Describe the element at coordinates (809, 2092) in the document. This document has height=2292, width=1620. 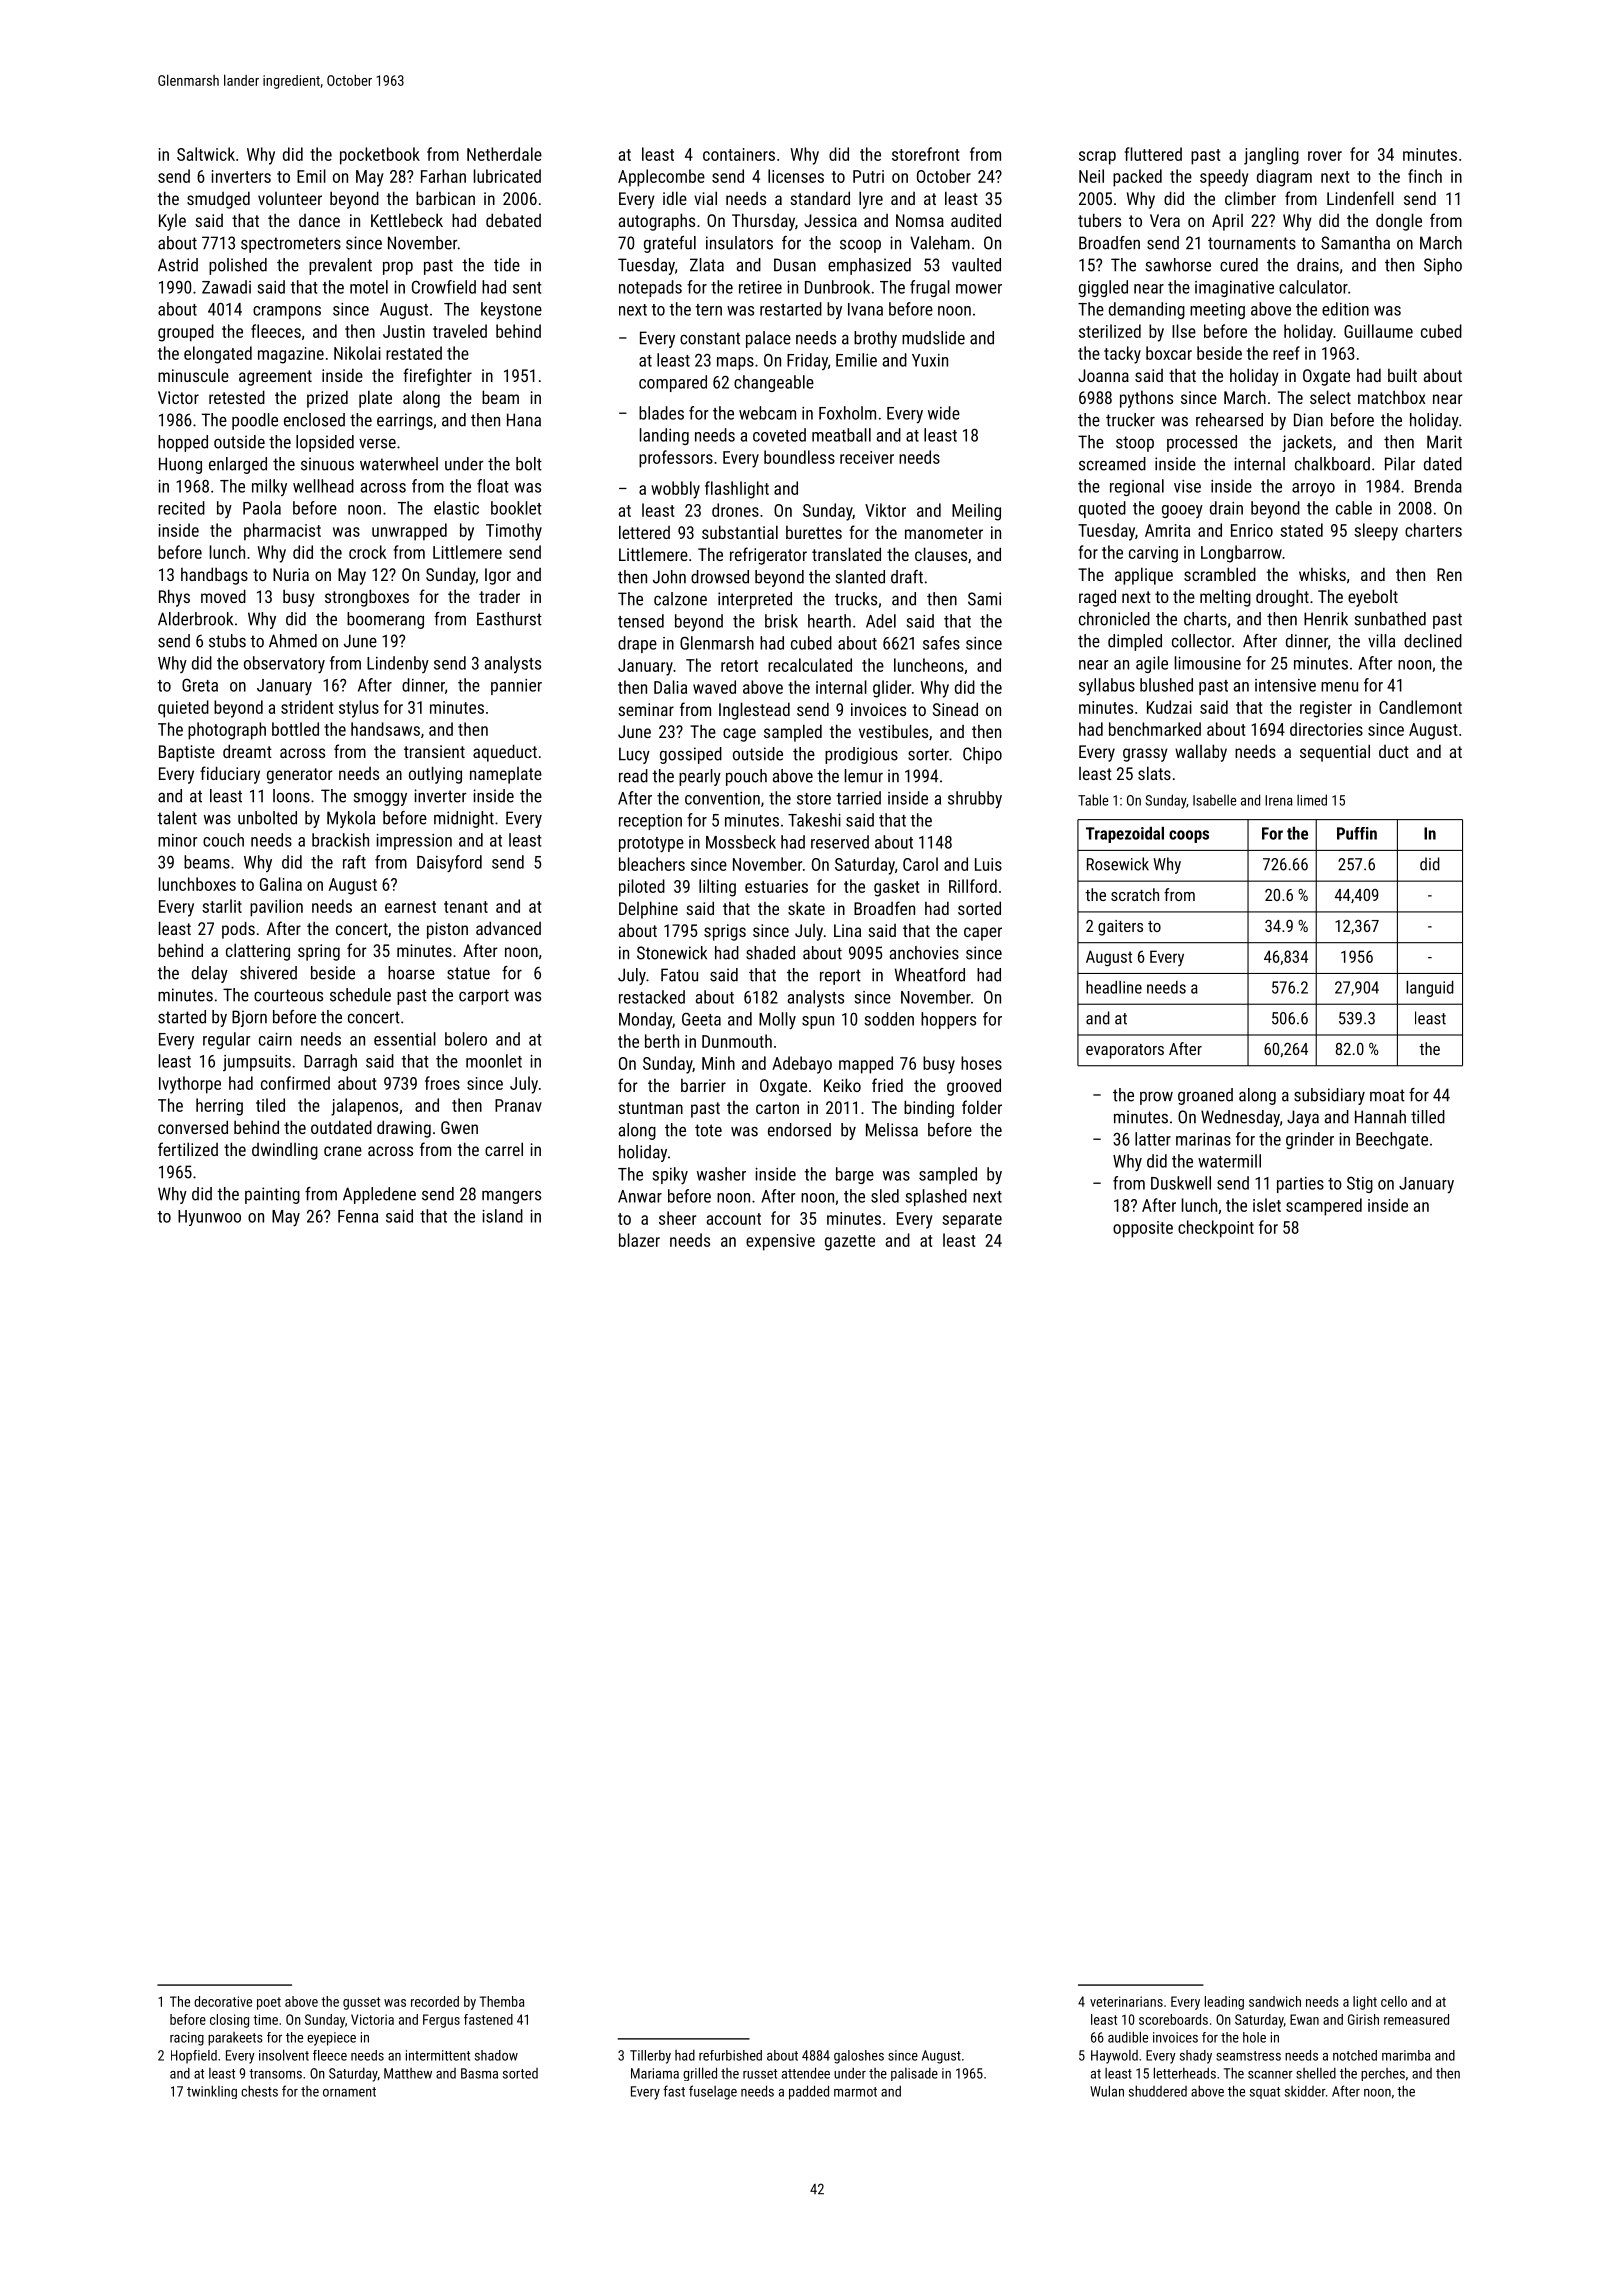
I see `padded` at that location.
